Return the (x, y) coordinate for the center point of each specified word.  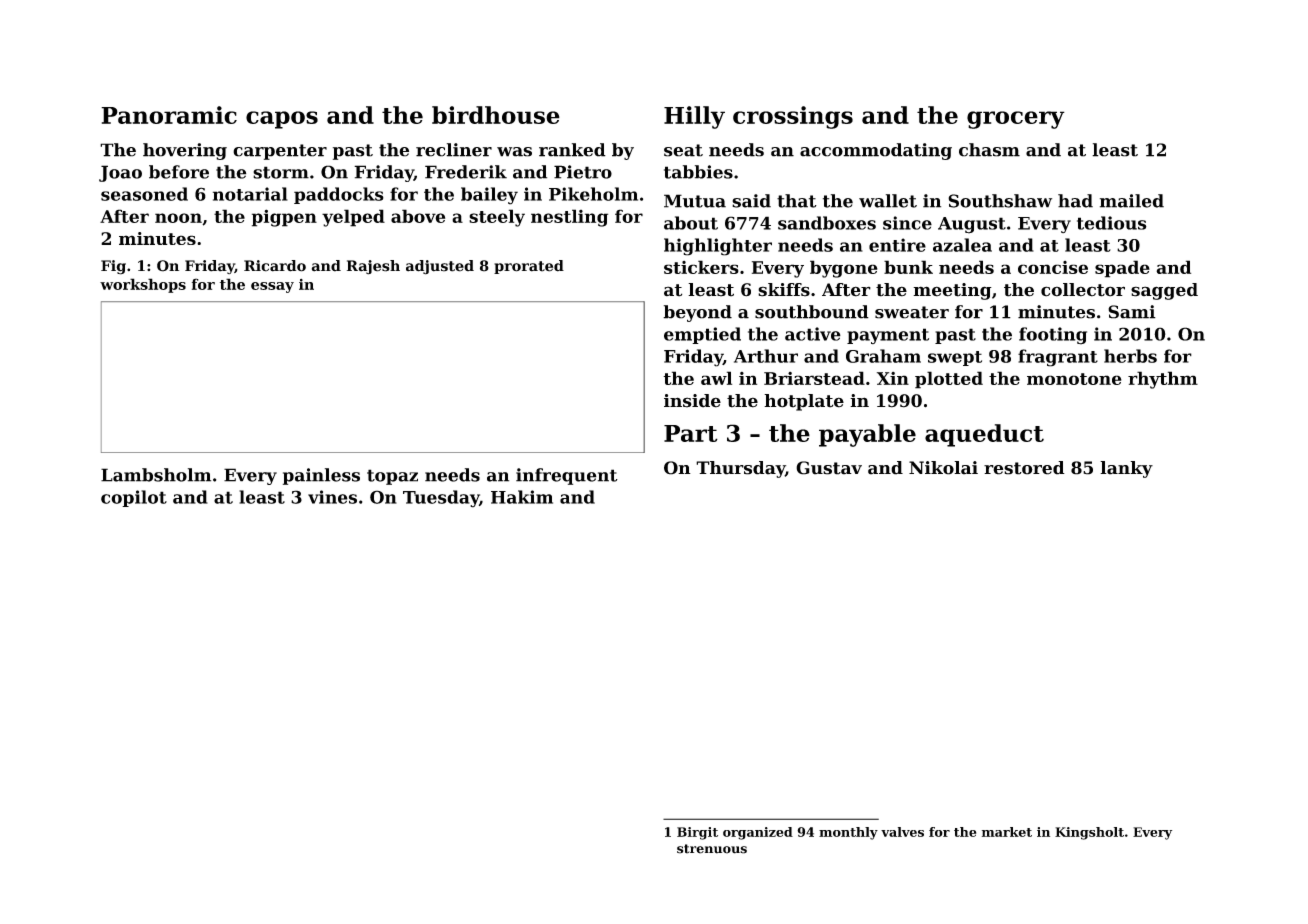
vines (332, 497)
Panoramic (169, 115)
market (1007, 832)
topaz (392, 477)
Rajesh (373, 267)
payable (867, 435)
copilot (134, 498)
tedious (1112, 223)
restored (1024, 468)
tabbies (698, 172)
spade (1122, 269)
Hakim (522, 497)
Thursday (740, 469)
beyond (697, 313)
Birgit (697, 833)
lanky (1126, 469)
